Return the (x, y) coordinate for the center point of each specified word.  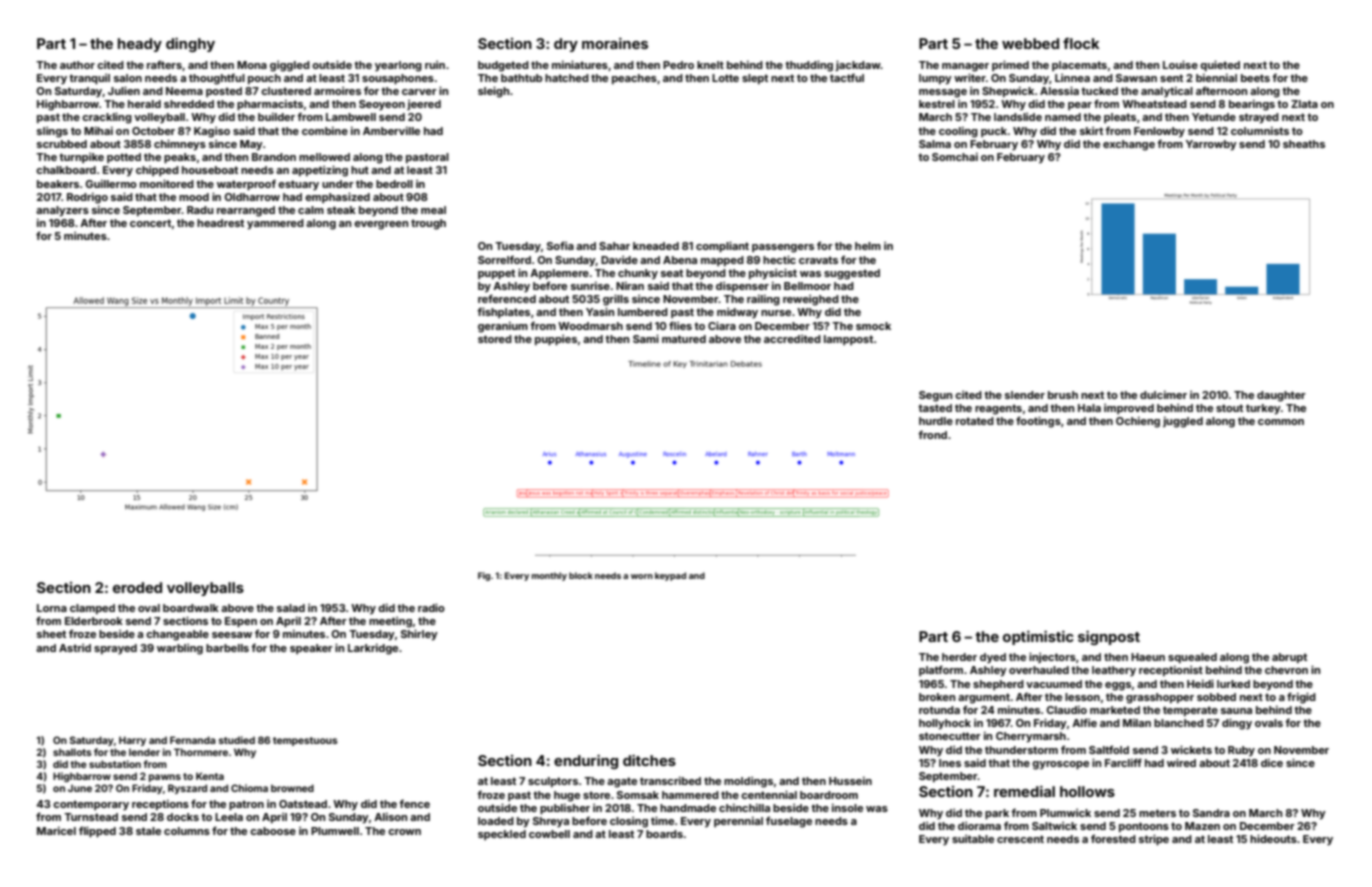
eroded (137, 587)
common (1281, 422)
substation (115, 764)
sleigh (493, 92)
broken (937, 697)
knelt (710, 65)
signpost (1109, 638)
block (581, 575)
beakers (58, 184)
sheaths (1304, 144)
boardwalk (191, 608)
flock (1081, 43)
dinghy (190, 45)
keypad (670, 576)
